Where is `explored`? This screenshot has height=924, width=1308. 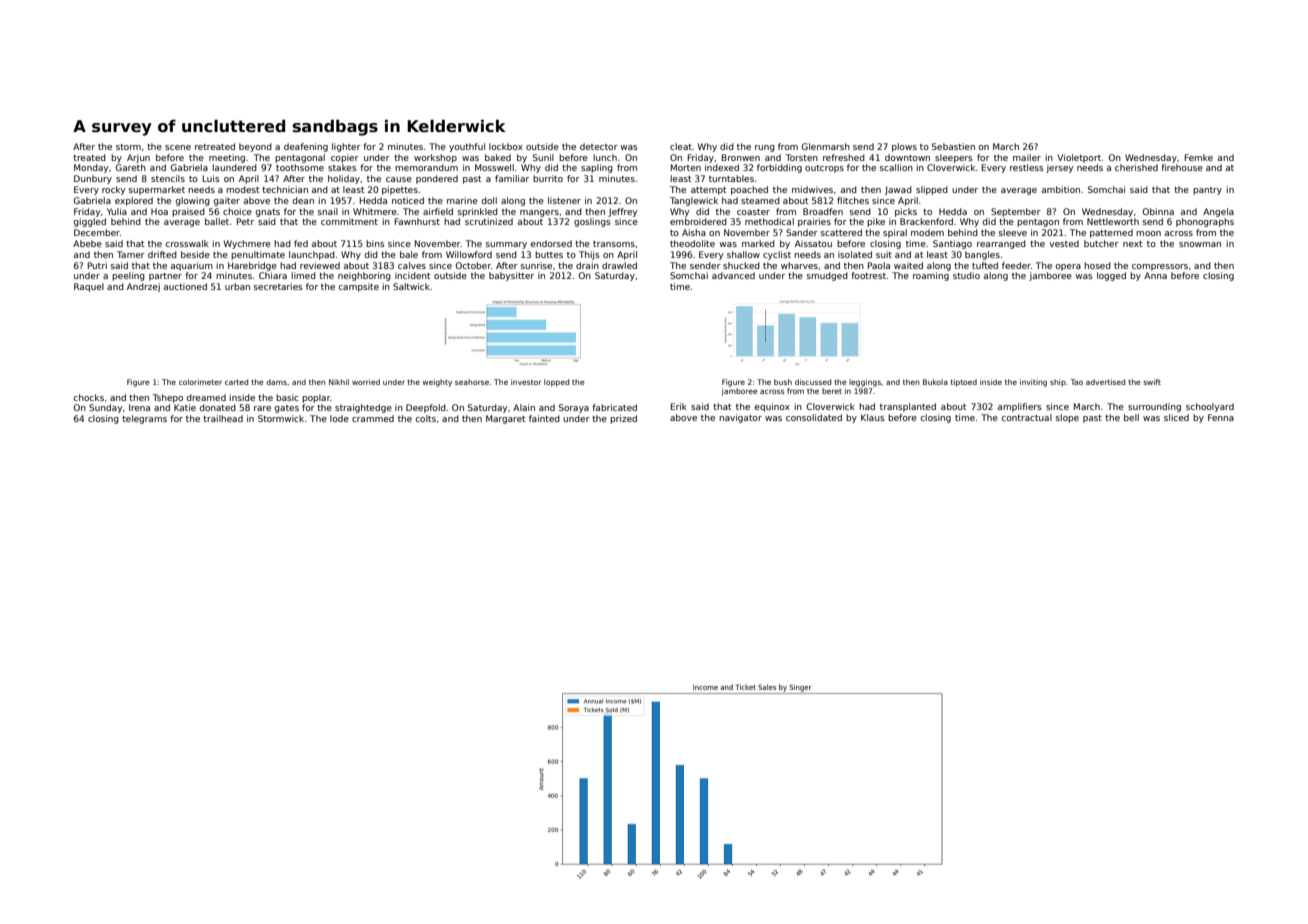 explored is located at coordinates (134, 201).
